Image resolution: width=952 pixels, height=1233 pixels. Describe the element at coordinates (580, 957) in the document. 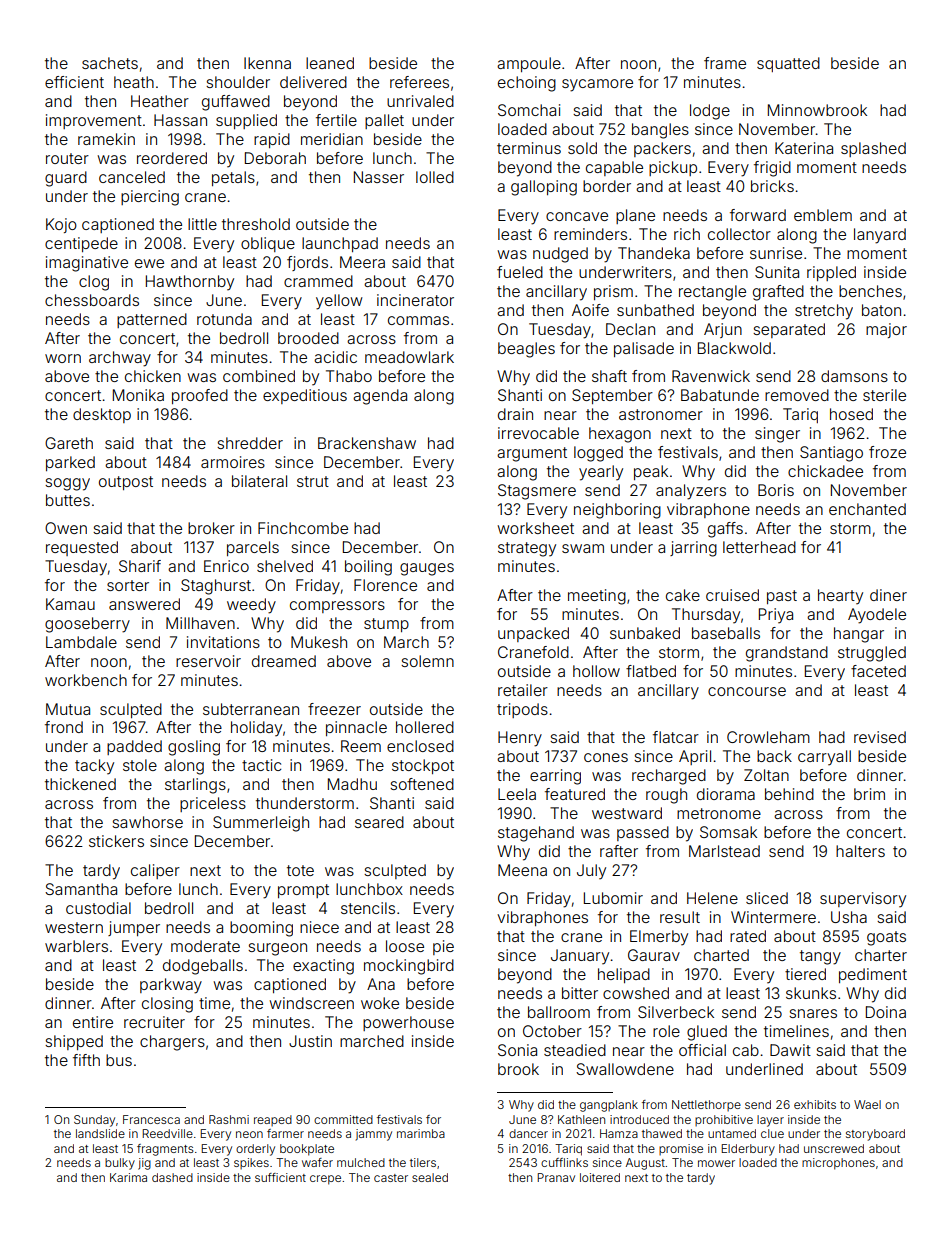

I see `January` at that location.
